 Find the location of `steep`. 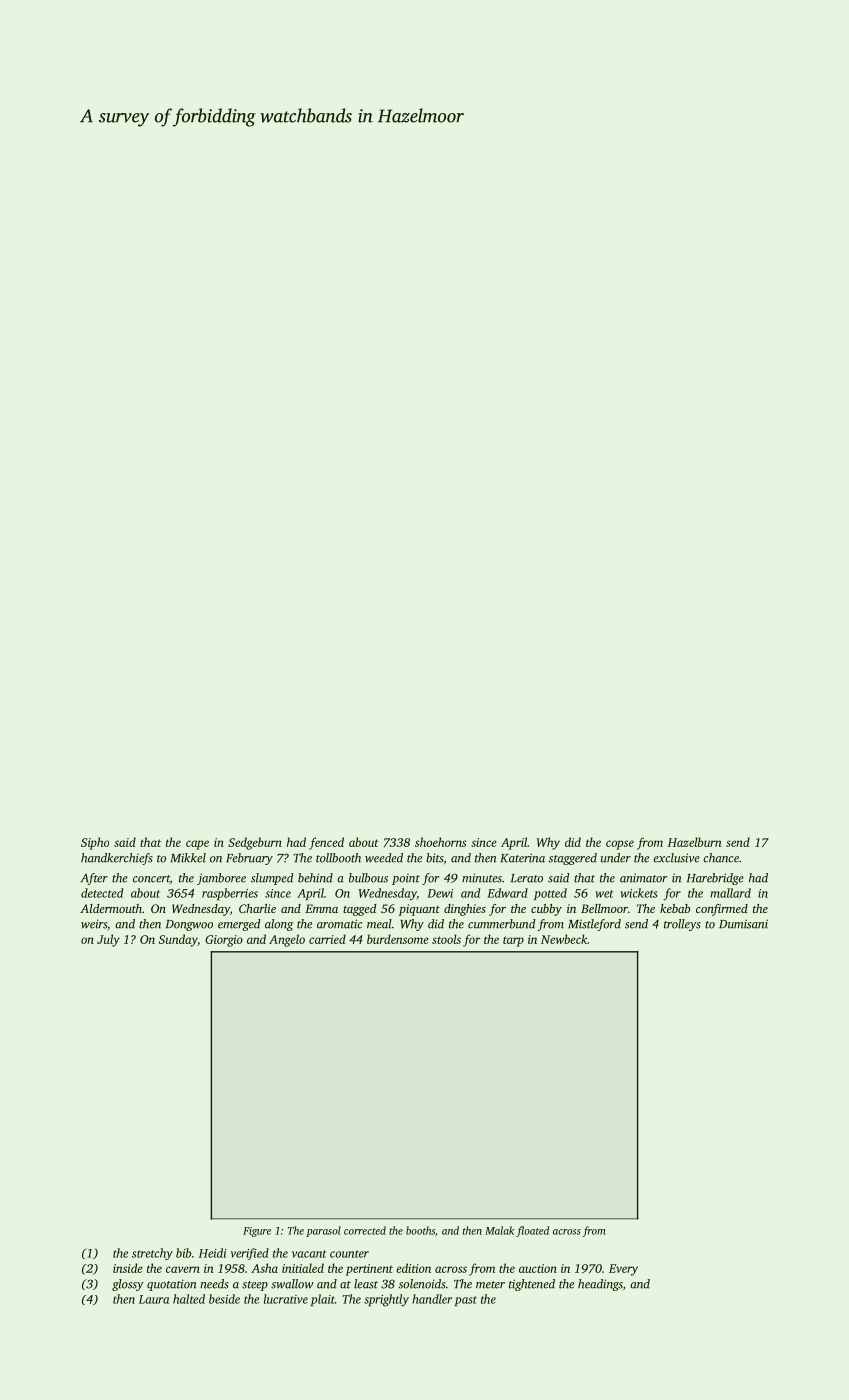

steep is located at coordinates (255, 1286).
